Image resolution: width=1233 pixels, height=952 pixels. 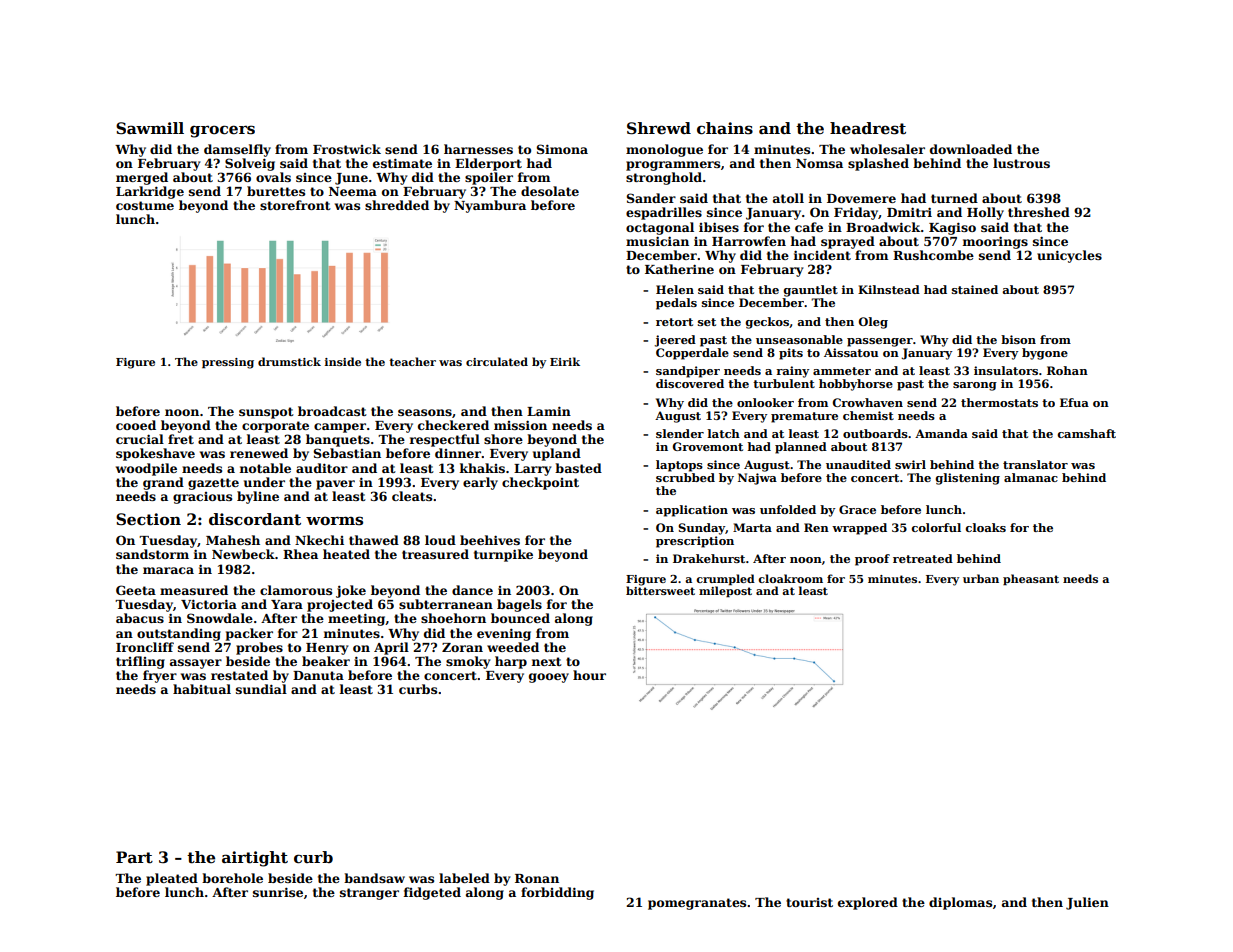 I want to click on Henry, so click(x=327, y=649).
